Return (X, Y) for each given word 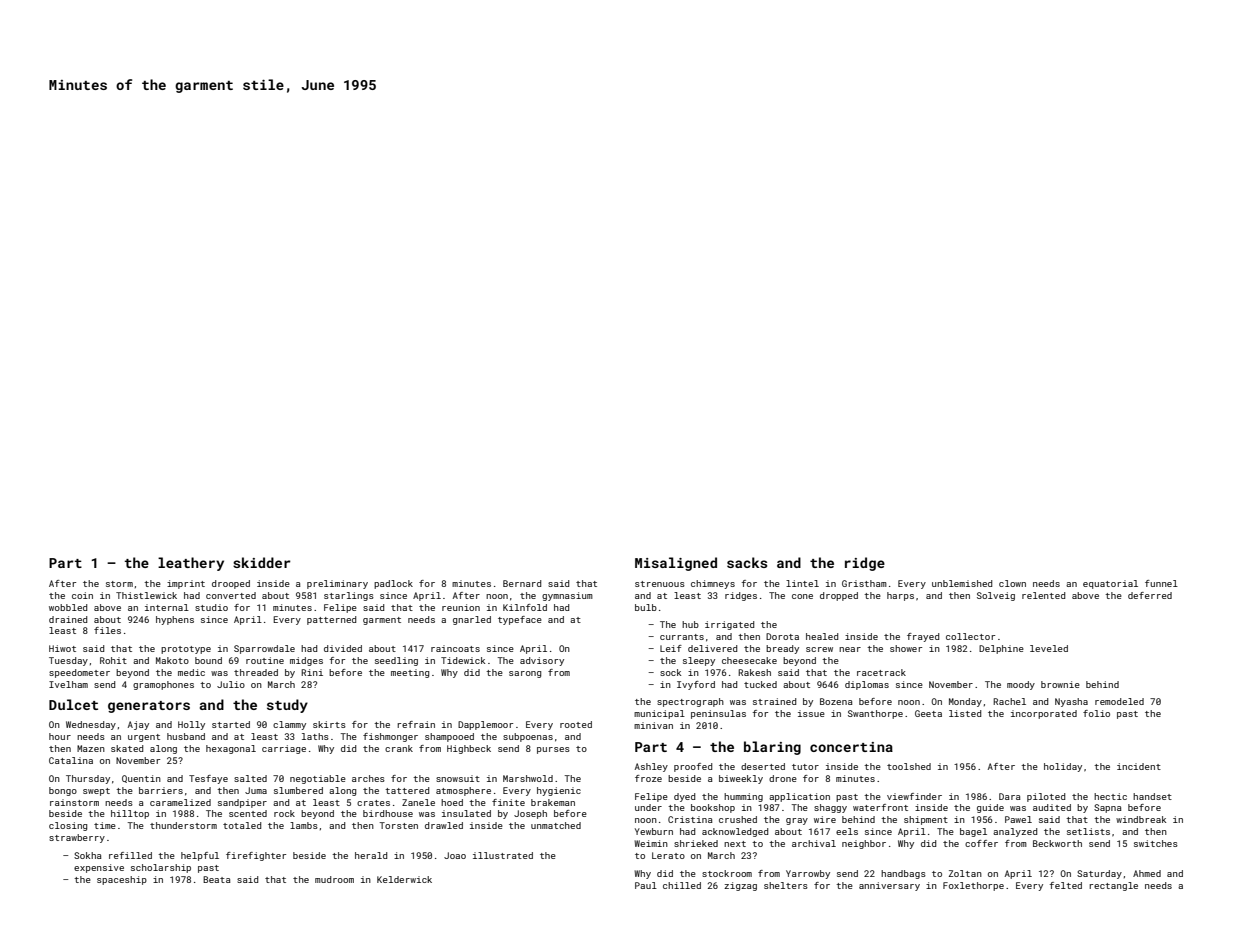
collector (970, 636)
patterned (331, 620)
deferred (1150, 595)
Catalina (71, 760)
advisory (542, 661)
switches (1156, 843)
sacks (747, 562)
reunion (461, 607)
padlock (393, 584)
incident (1139, 766)
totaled (242, 825)
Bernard (522, 583)
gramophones (163, 685)
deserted (763, 766)
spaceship (122, 880)
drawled (444, 825)
